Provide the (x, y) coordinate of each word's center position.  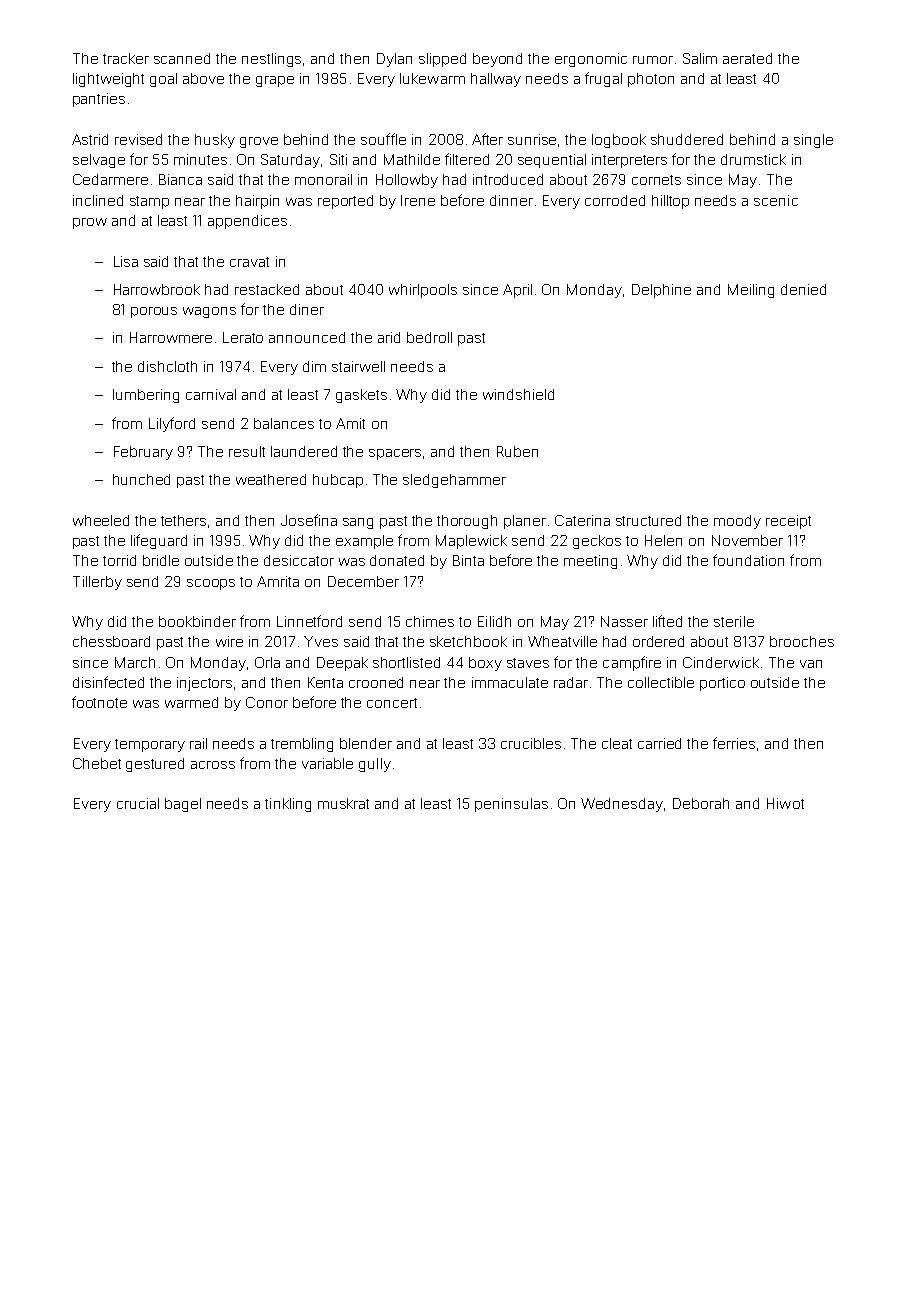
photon (651, 80)
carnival (211, 394)
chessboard (111, 641)
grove (259, 142)
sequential (552, 161)
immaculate (510, 682)
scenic (776, 200)
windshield (518, 394)
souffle (383, 139)
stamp (149, 202)
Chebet (97, 763)
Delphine (661, 291)
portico (722, 684)
